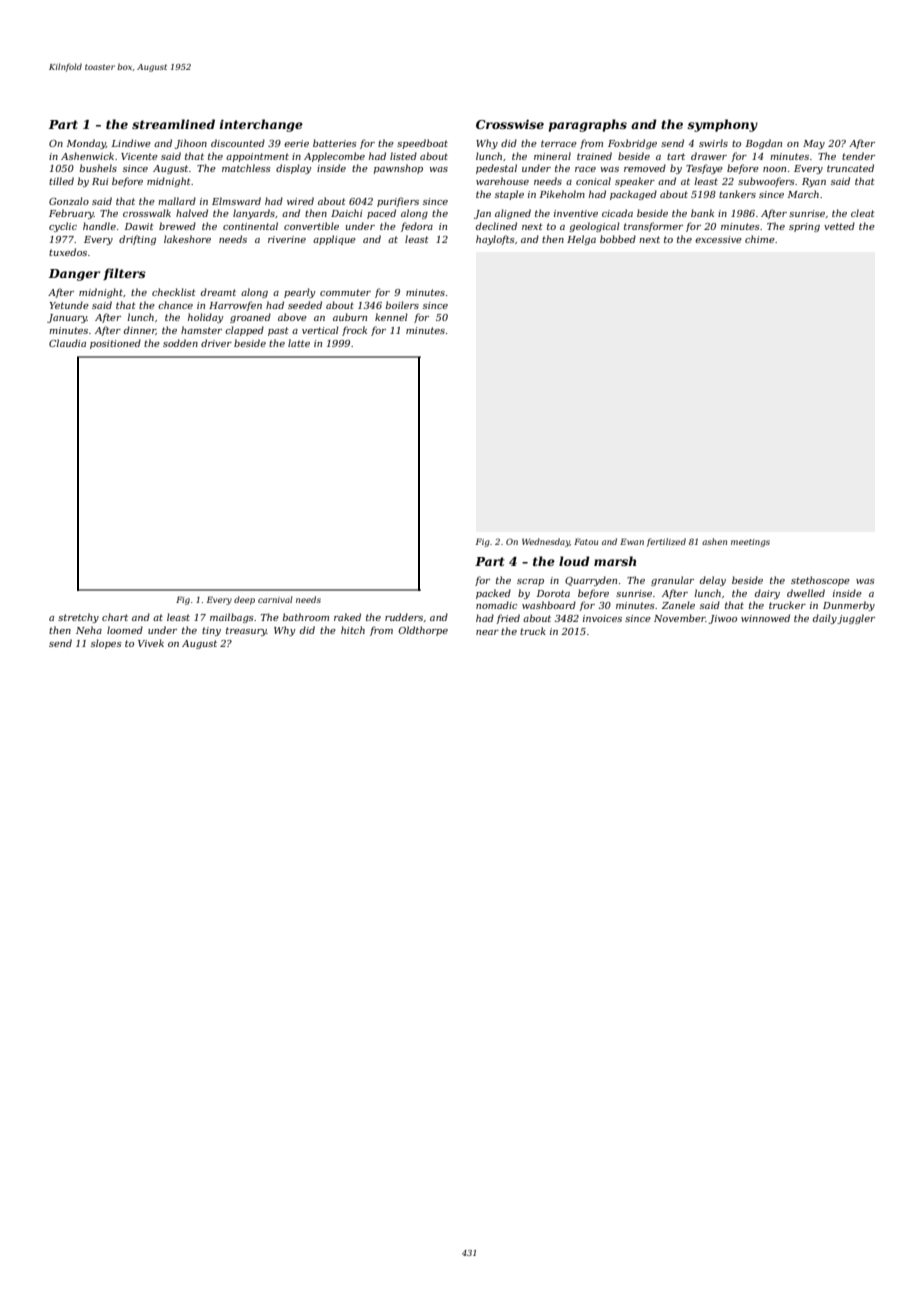 The height and width of the document is (1308, 924). I want to click on Wednesday, so click(546, 542).
